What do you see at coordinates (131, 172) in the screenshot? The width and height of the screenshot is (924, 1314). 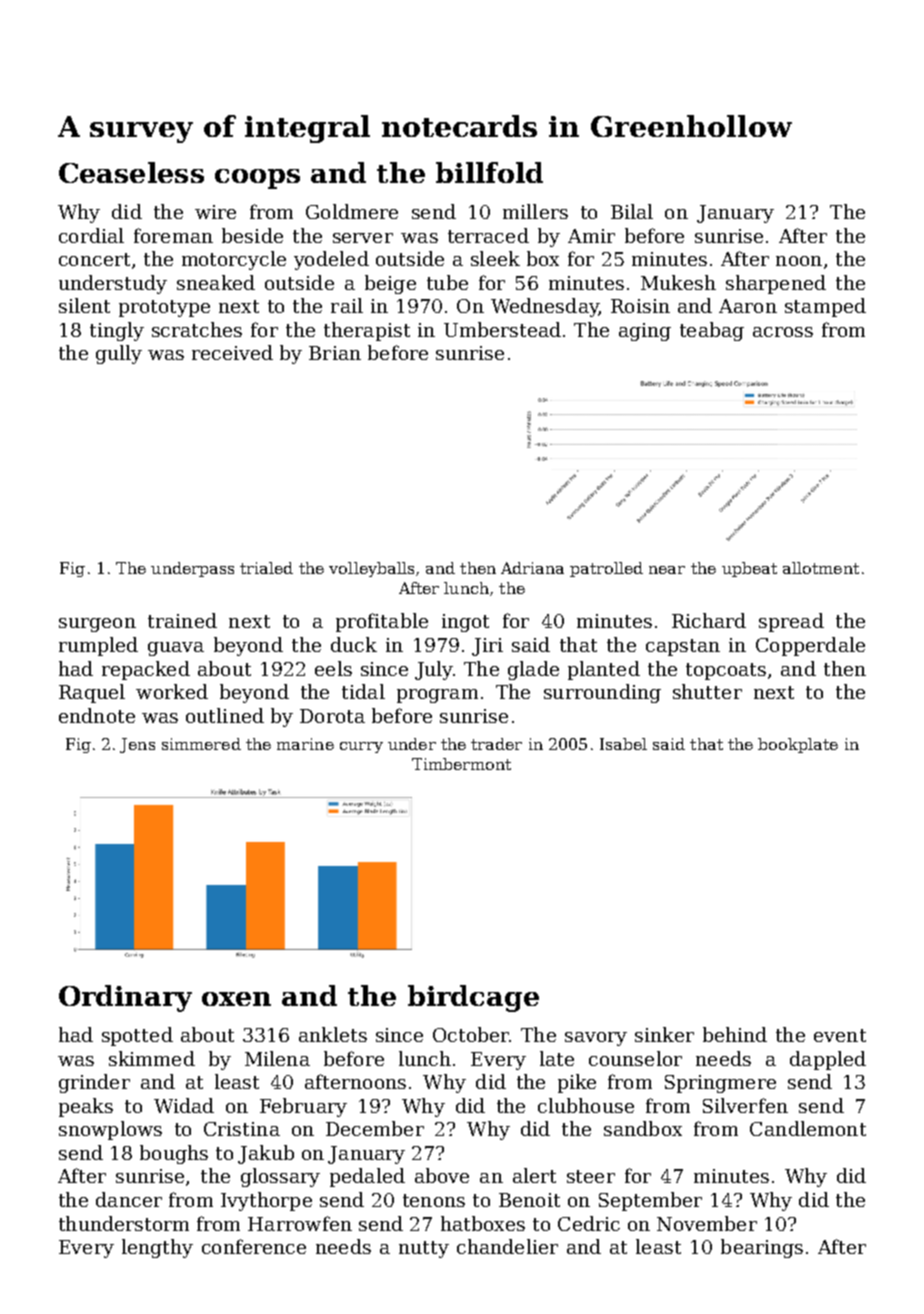 I see `Ceaseless` at bounding box center [131, 172].
